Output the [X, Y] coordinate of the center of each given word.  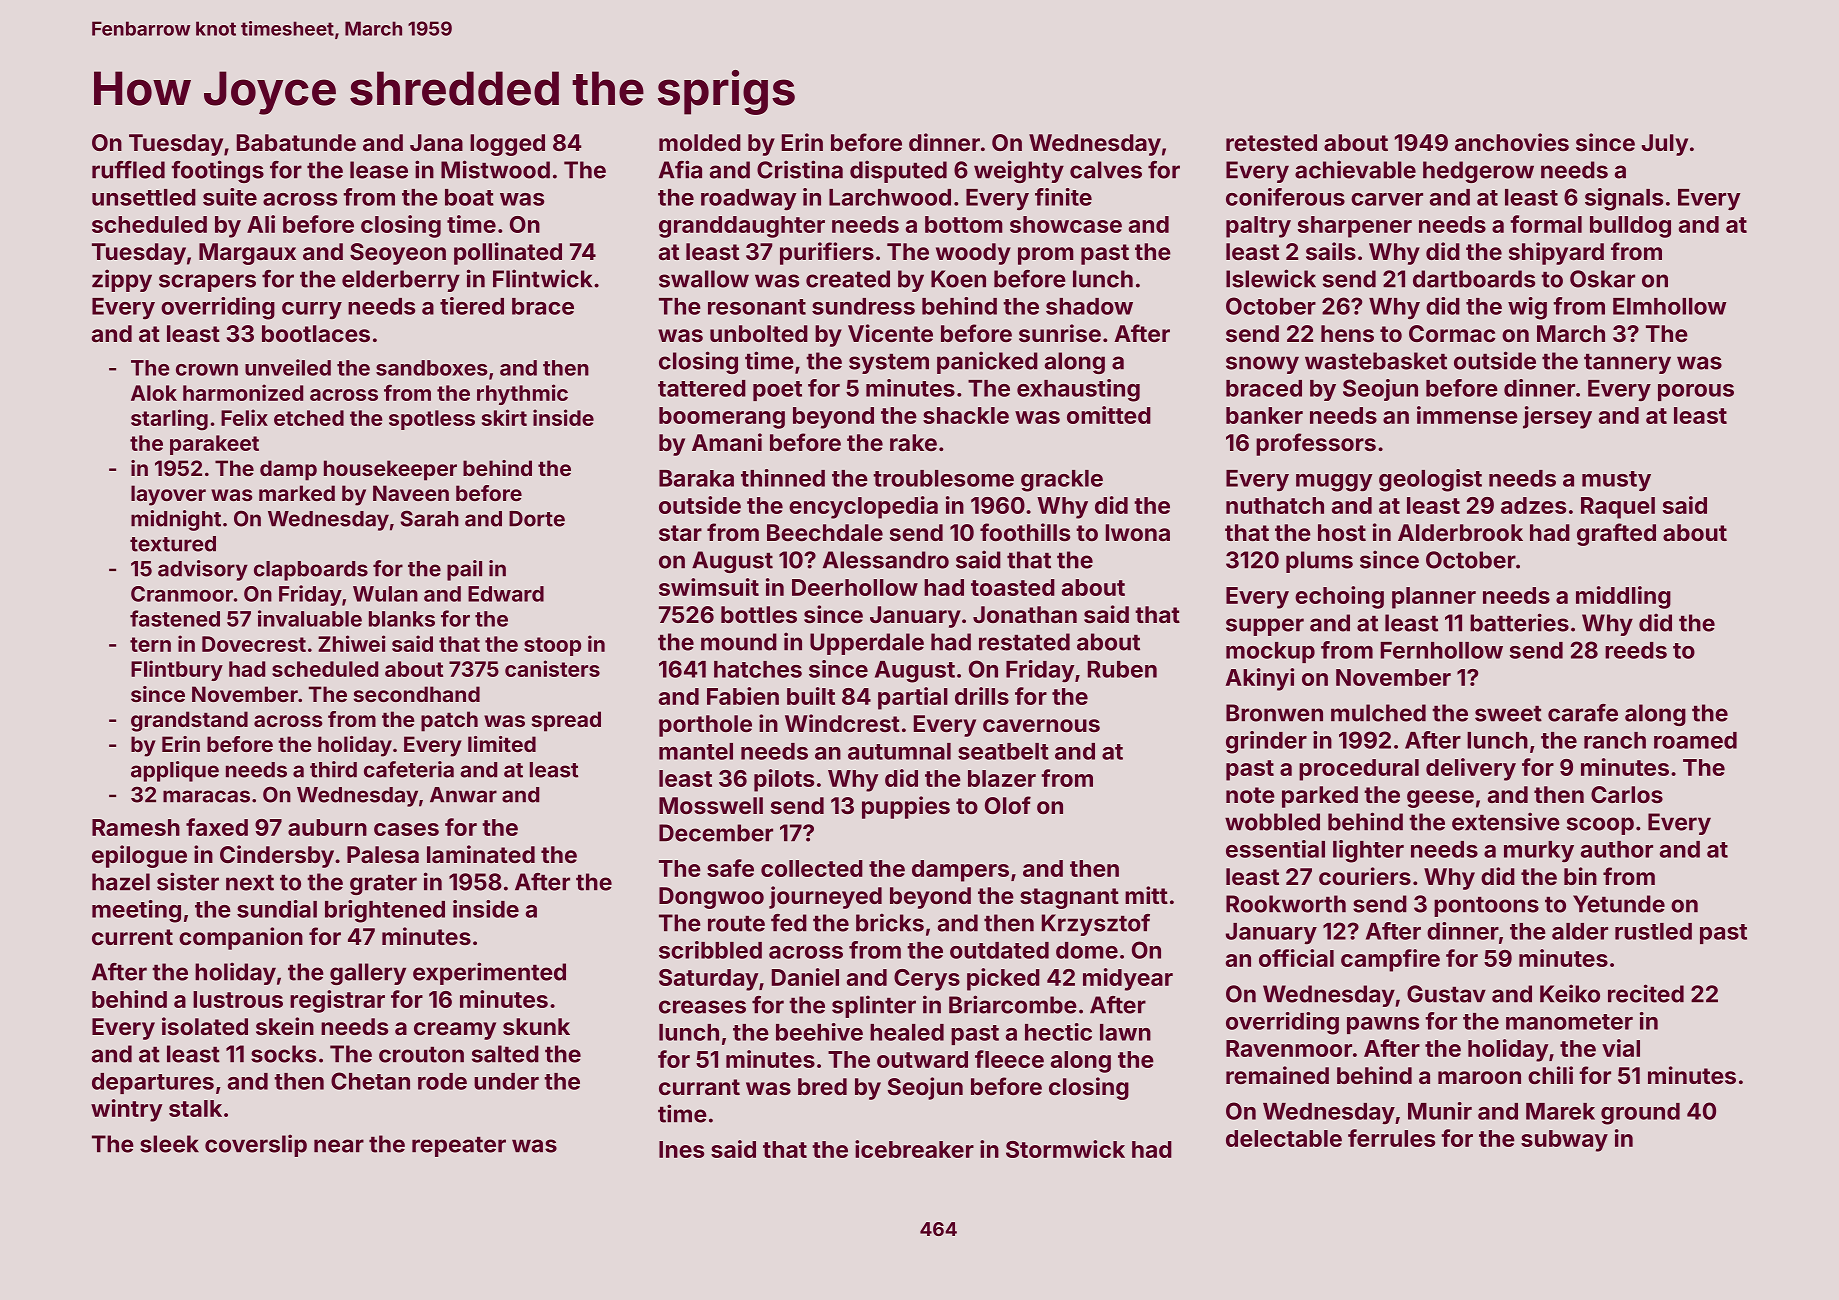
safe [730, 868]
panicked [987, 362]
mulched [1378, 713]
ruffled [128, 170]
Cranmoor [182, 594]
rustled [1653, 931]
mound [739, 642]
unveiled [288, 367]
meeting [136, 911]
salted [505, 1054]
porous [1696, 392]
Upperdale [867, 644]
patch [449, 721]
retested [1271, 142]
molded [700, 142]
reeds [1636, 650]
